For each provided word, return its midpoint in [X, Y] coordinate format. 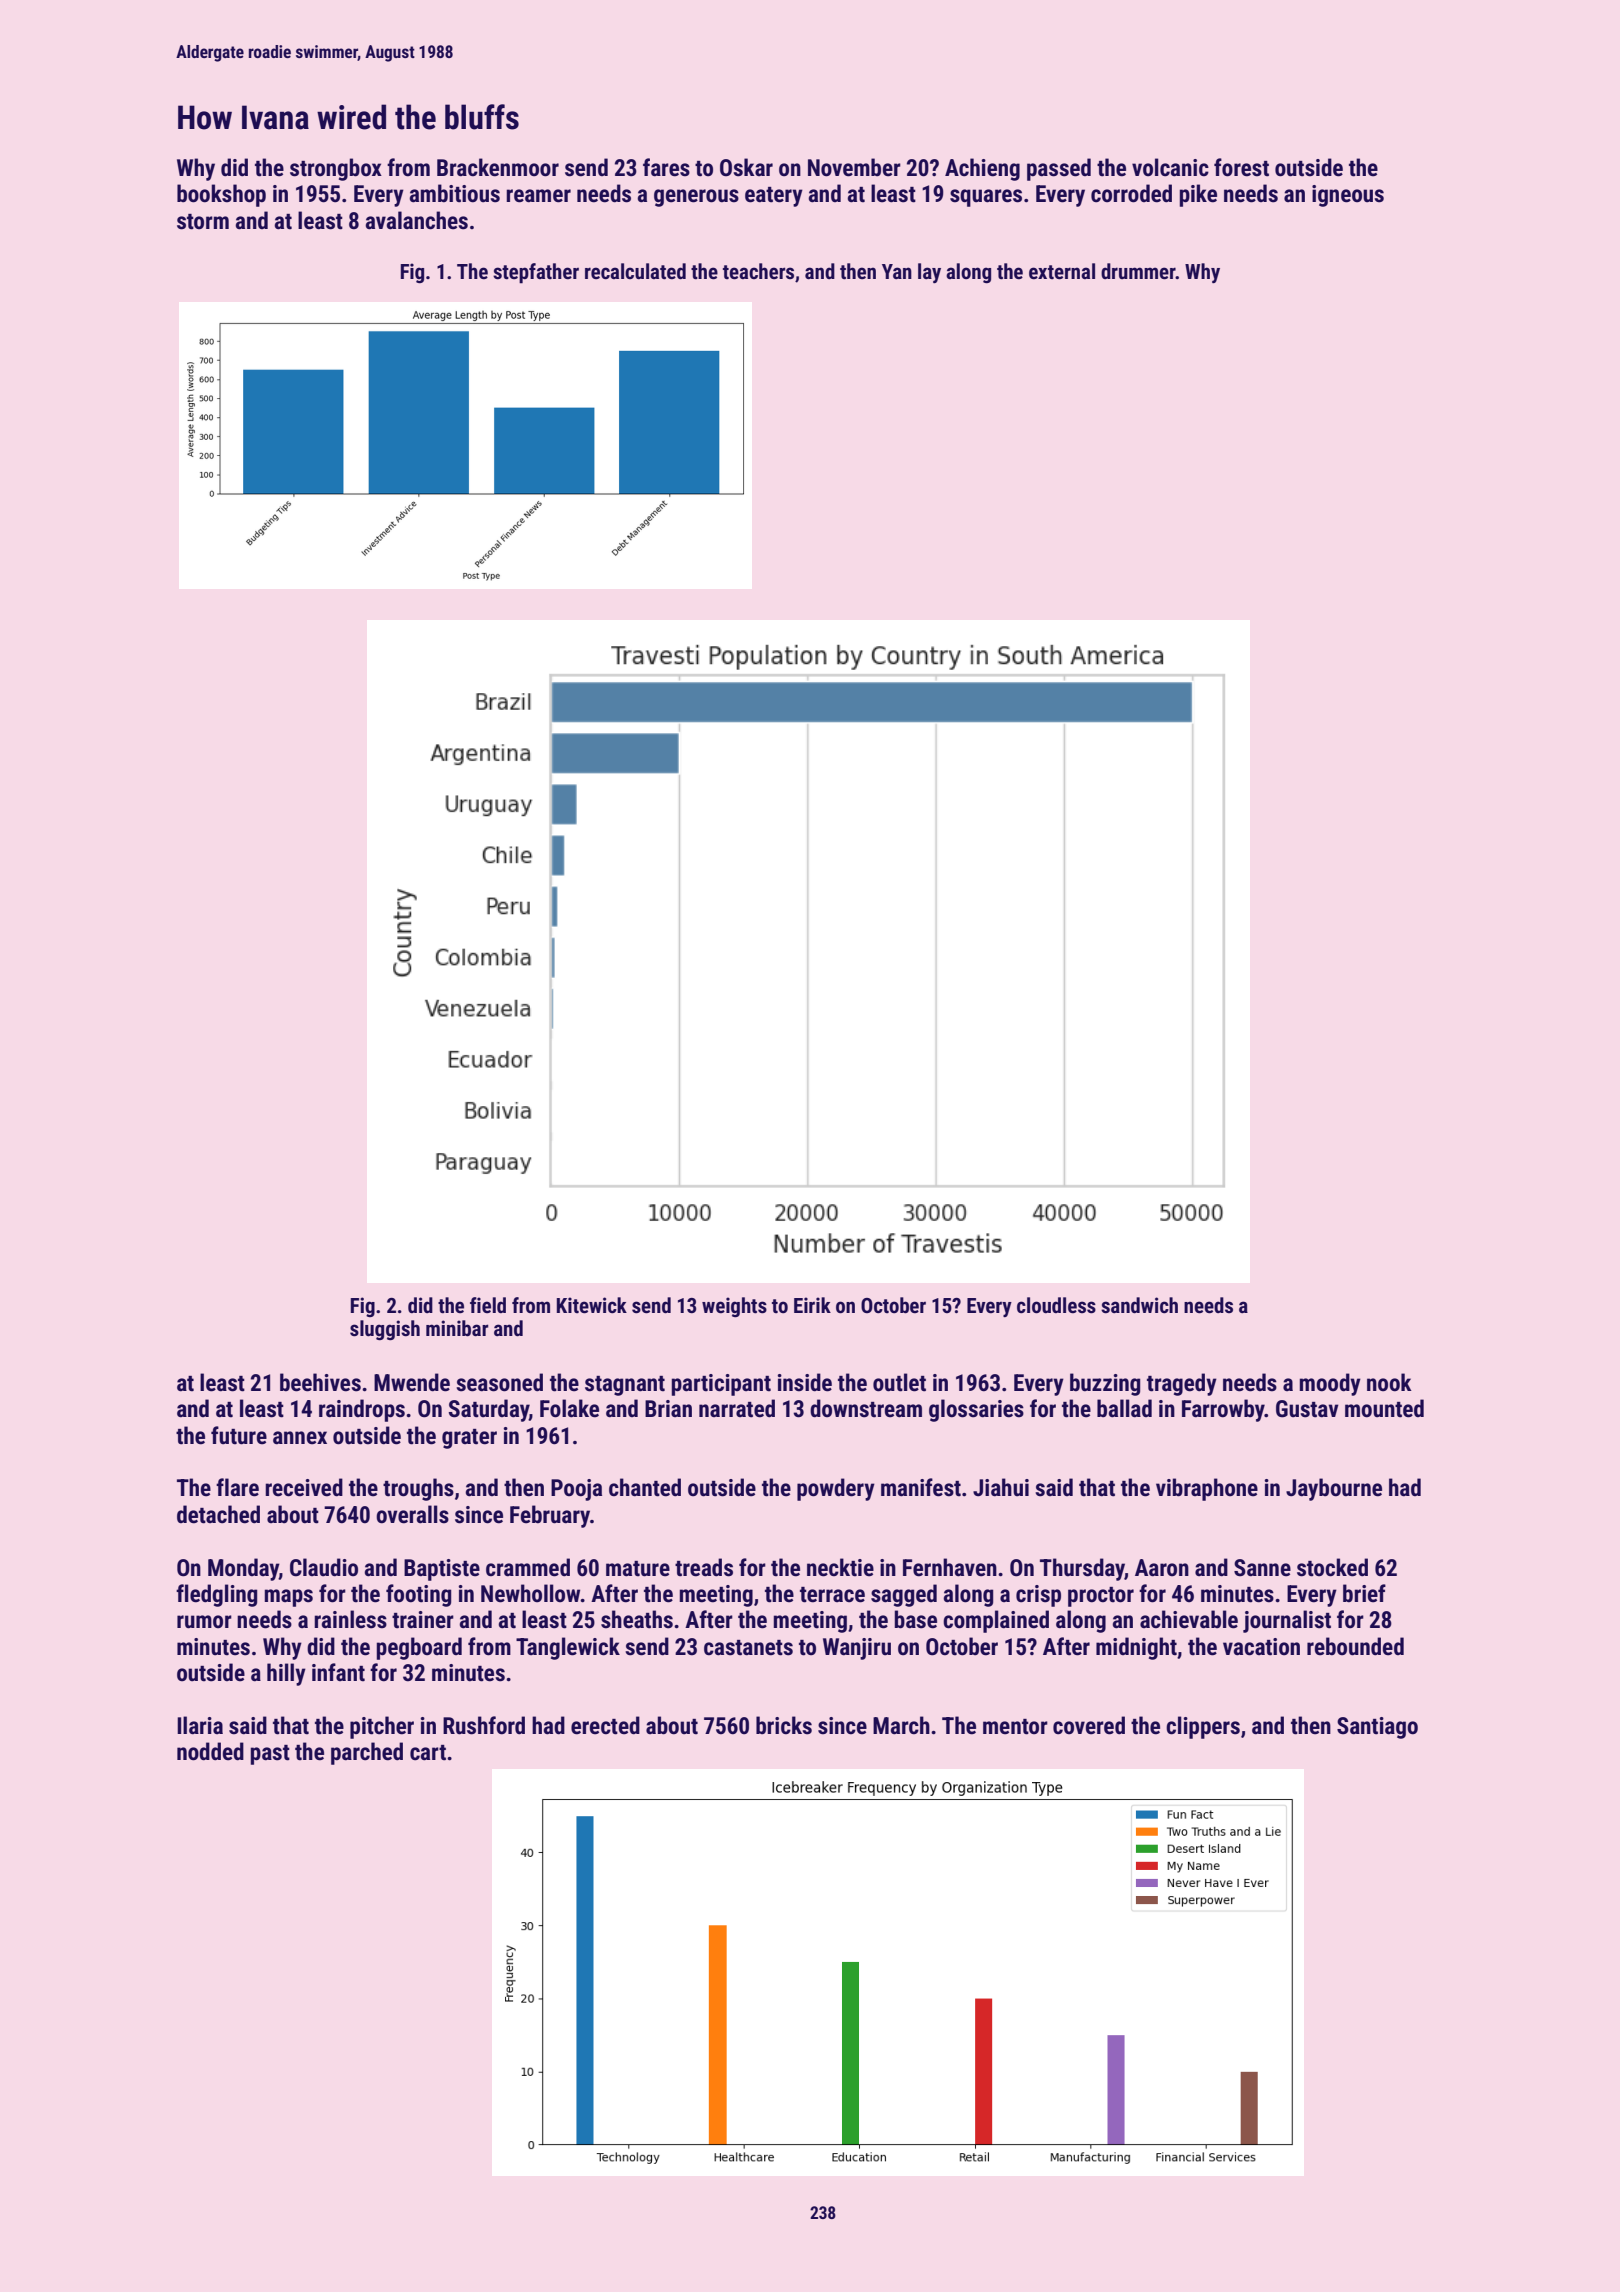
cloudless [1056, 1305]
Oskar [746, 167]
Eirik [812, 1305]
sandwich [1139, 1305]
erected [605, 1725]
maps [289, 1598]
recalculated [635, 271]
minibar [457, 1328]
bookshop [221, 195]
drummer [1138, 271]
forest [1241, 167]
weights [734, 1307]
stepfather [536, 273]
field [488, 1305]
